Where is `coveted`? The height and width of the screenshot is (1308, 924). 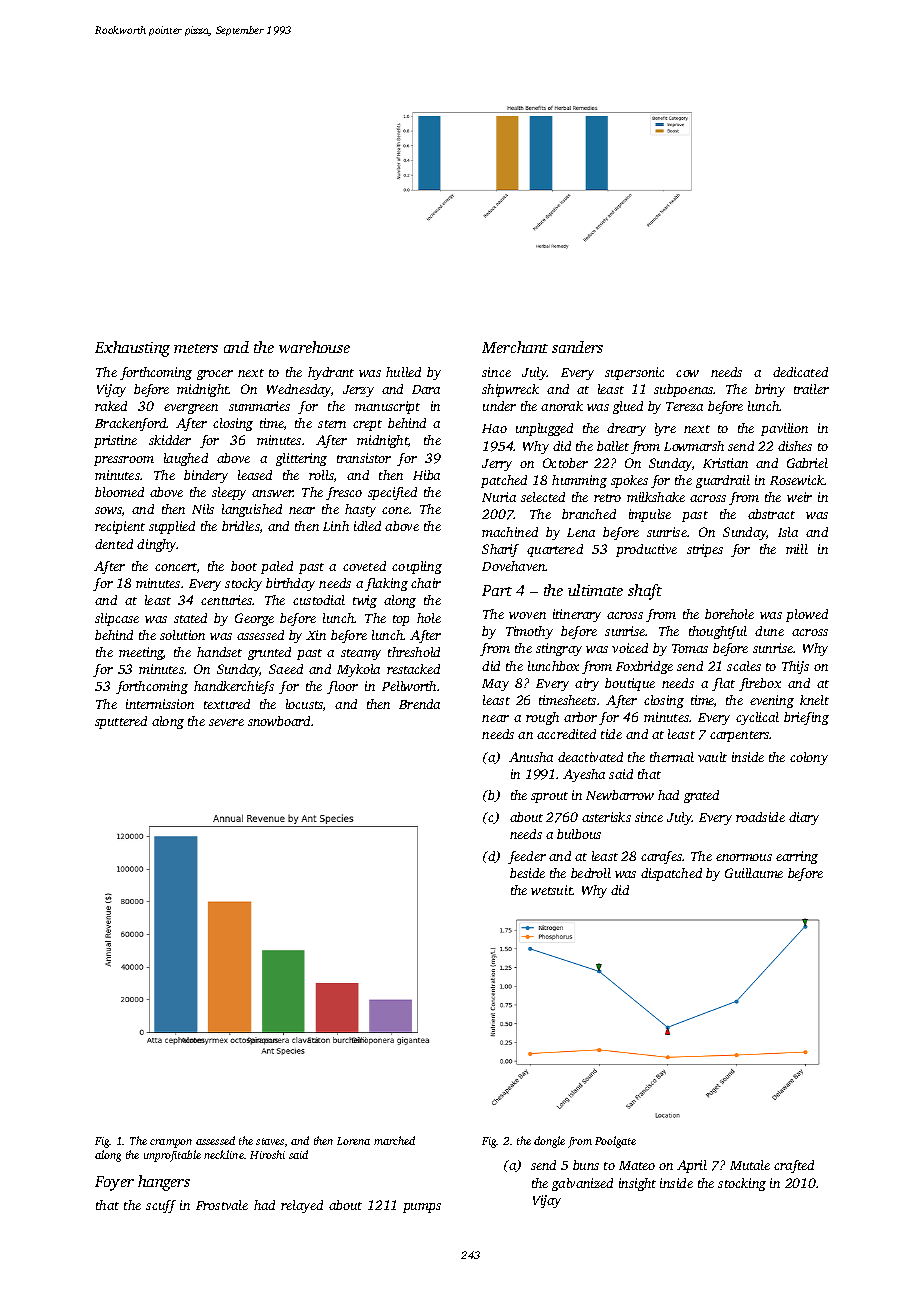 coveted is located at coordinates (364, 566).
